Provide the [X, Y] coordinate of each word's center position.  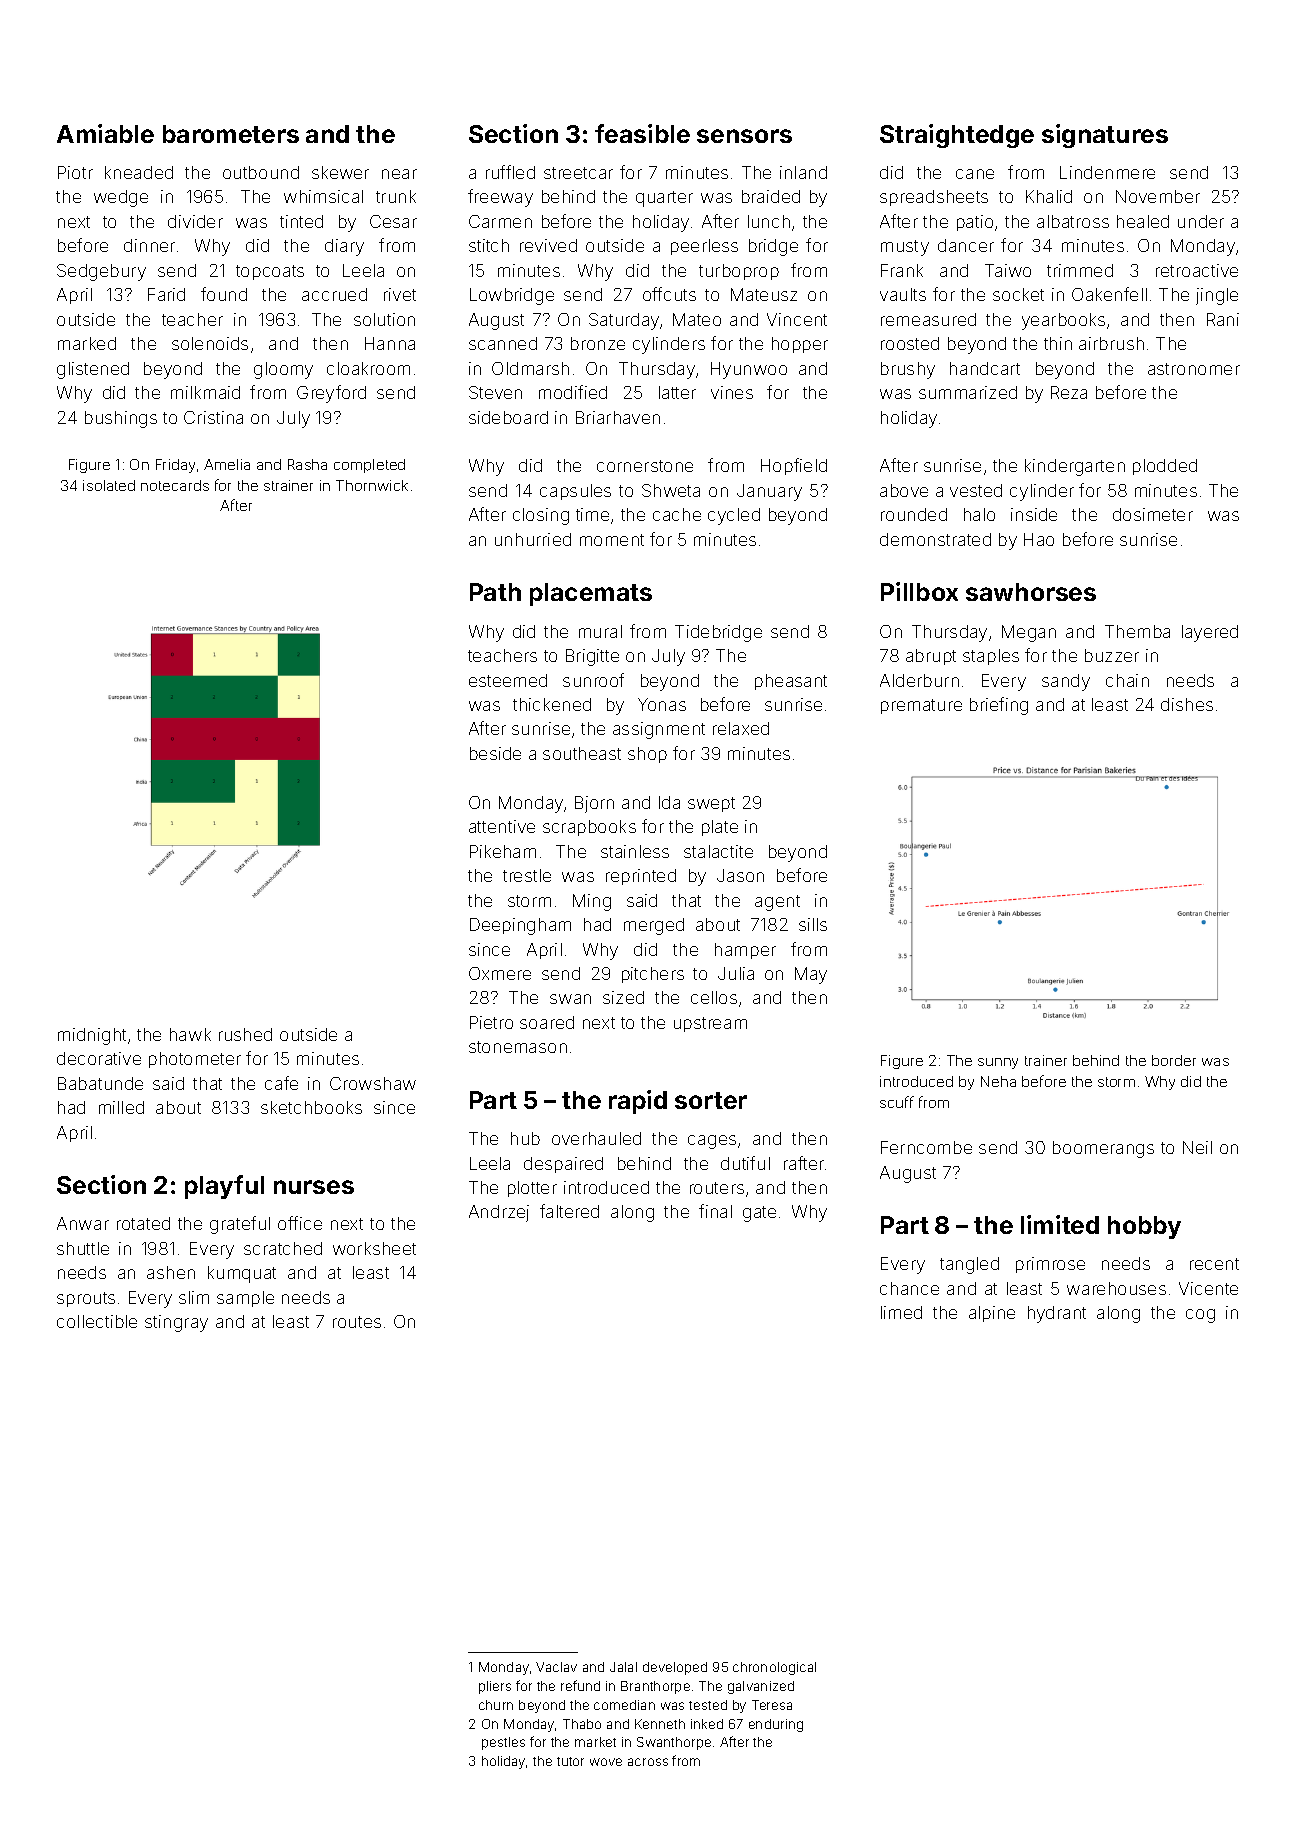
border [1174, 1060]
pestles [503, 1743]
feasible [642, 133]
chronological [774, 1668]
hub [525, 1138]
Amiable [105, 133]
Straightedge [957, 136]
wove [606, 1762]
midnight [92, 1036]
